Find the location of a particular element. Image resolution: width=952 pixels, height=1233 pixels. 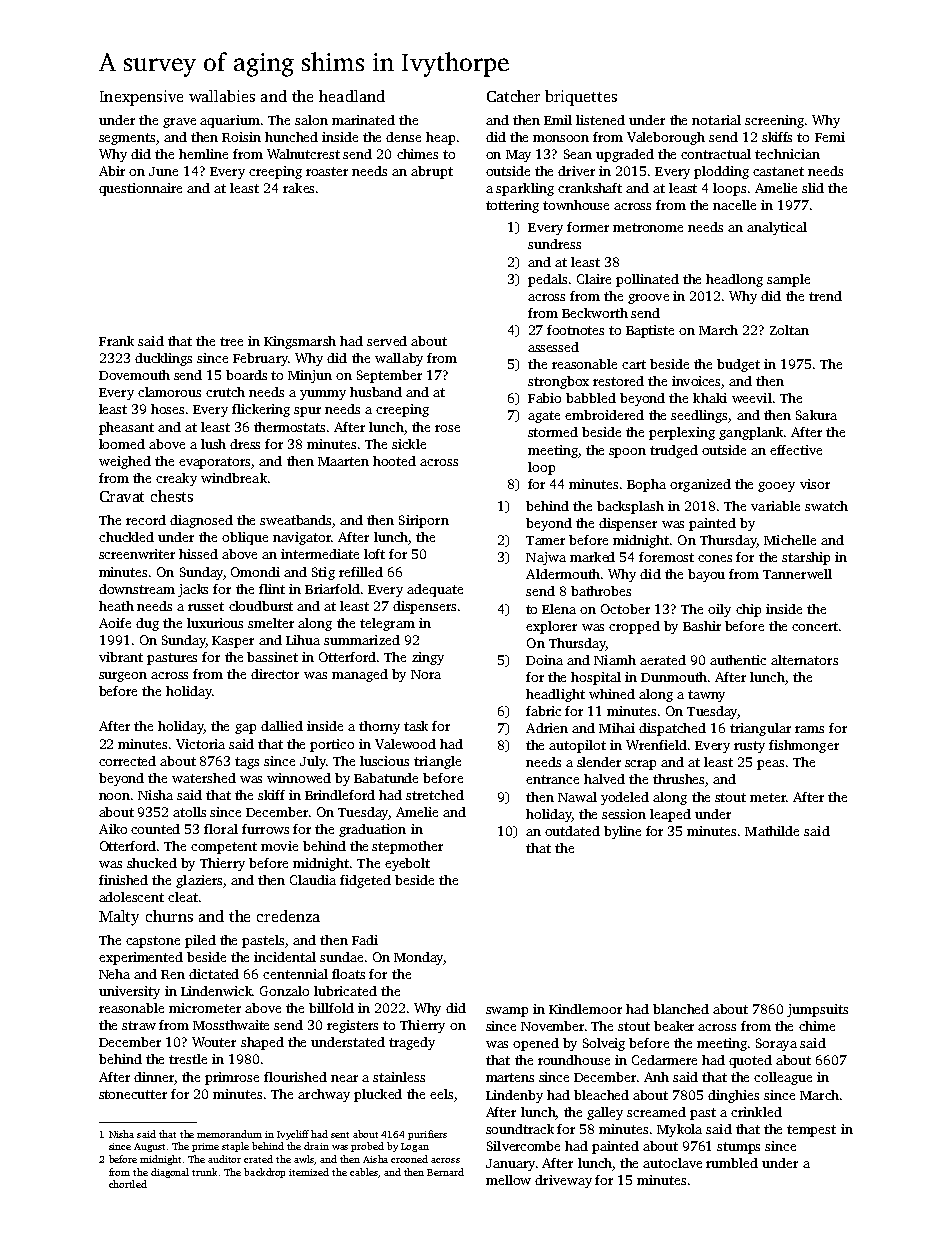

trend is located at coordinates (825, 296).
